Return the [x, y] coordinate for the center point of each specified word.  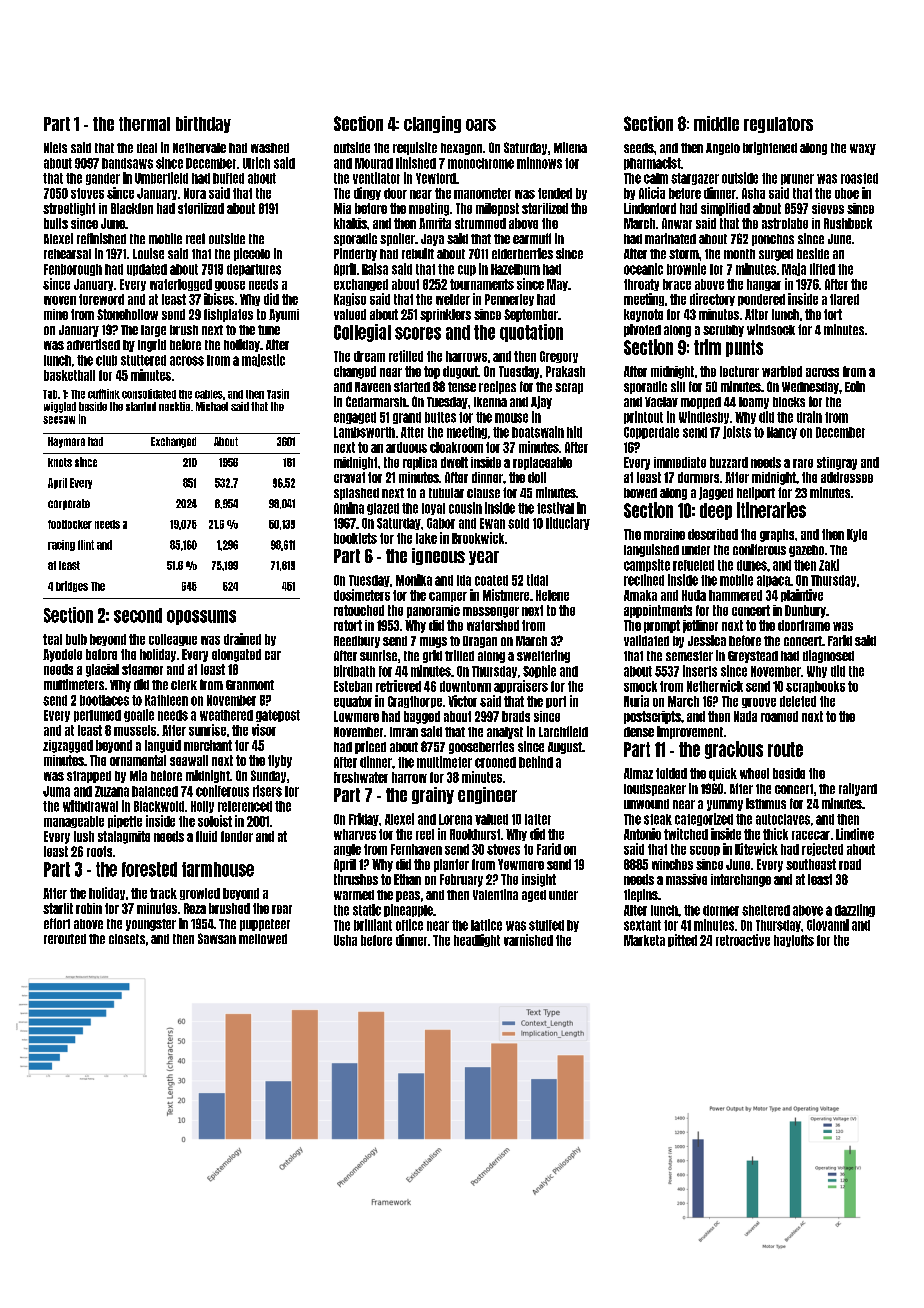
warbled [782, 371]
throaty [641, 285]
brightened [770, 148]
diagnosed [828, 656]
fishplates [228, 315]
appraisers [521, 686]
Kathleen [166, 700]
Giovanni [828, 925]
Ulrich [256, 163]
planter [451, 865]
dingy [367, 193]
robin [89, 908]
